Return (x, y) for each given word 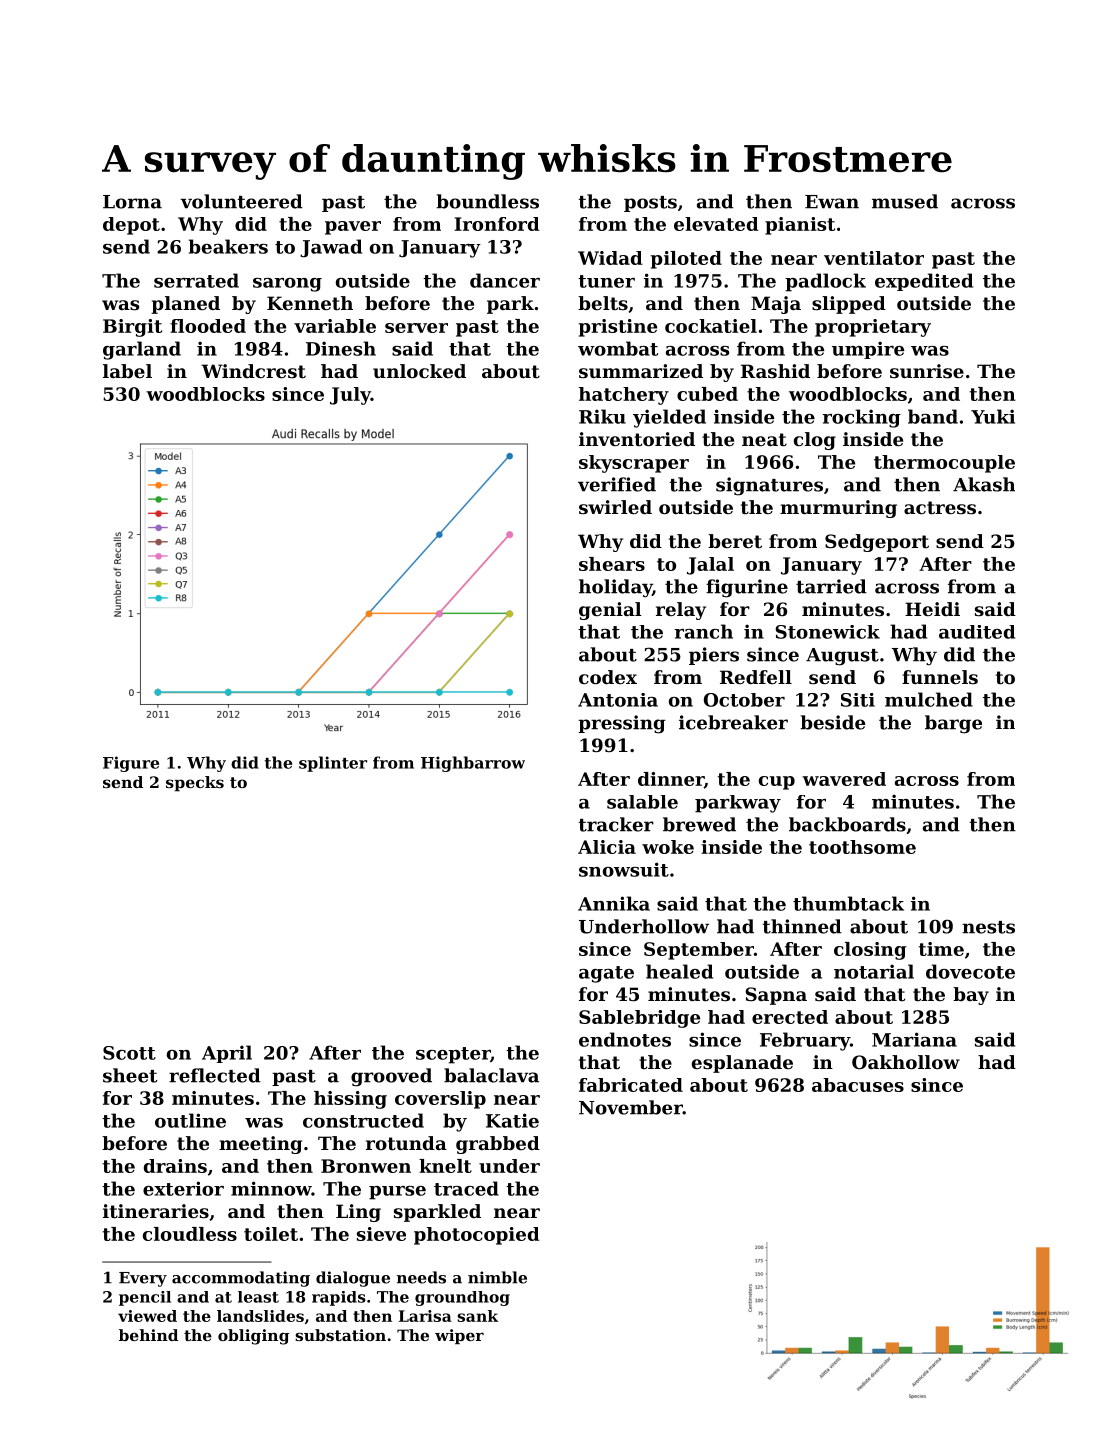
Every (143, 1279)
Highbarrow (473, 764)
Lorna (132, 202)
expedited (924, 282)
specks (195, 784)
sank (477, 1316)
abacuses (858, 1085)
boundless (487, 201)
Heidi (932, 609)
